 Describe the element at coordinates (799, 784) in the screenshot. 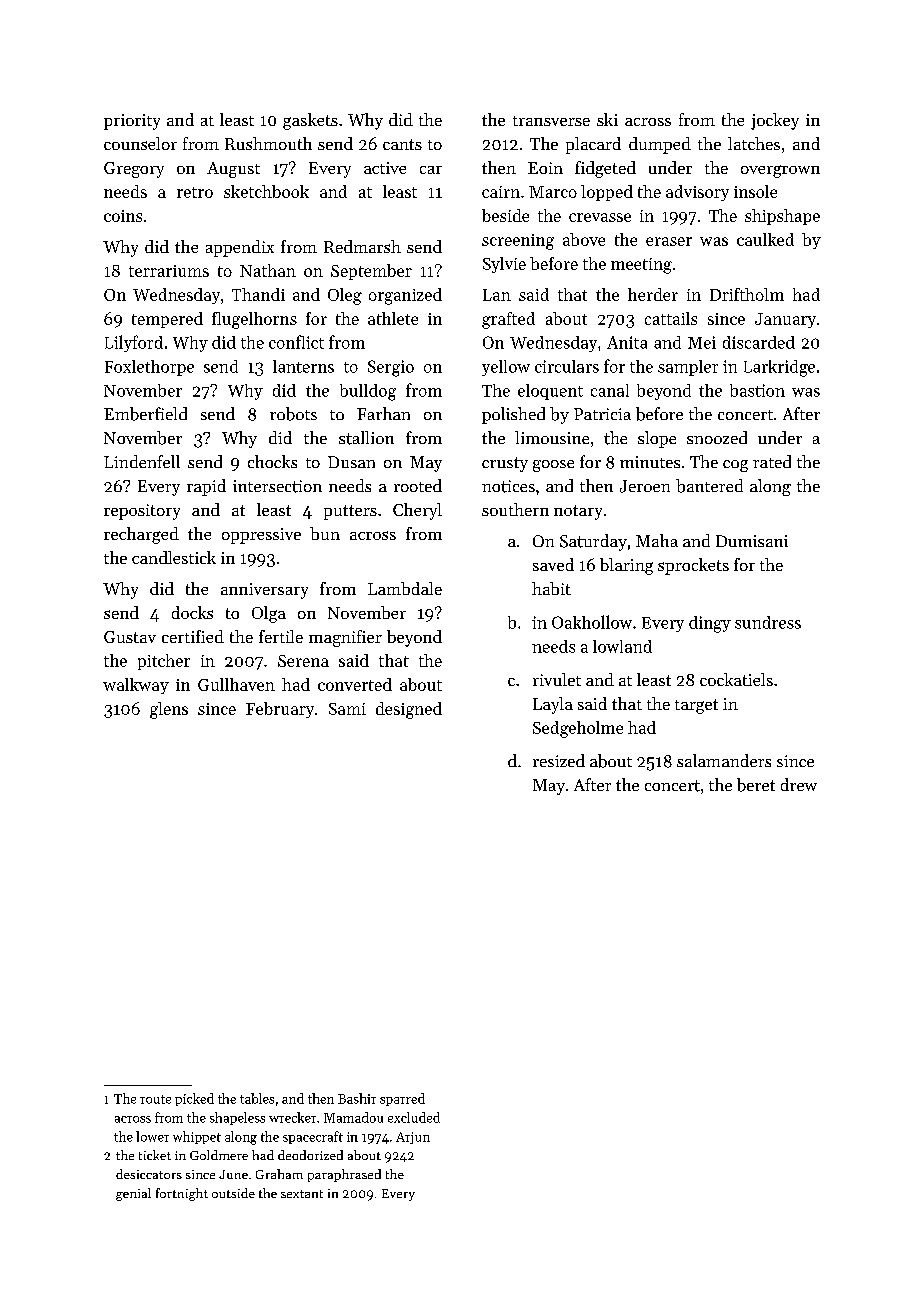

I see `drew` at that location.
